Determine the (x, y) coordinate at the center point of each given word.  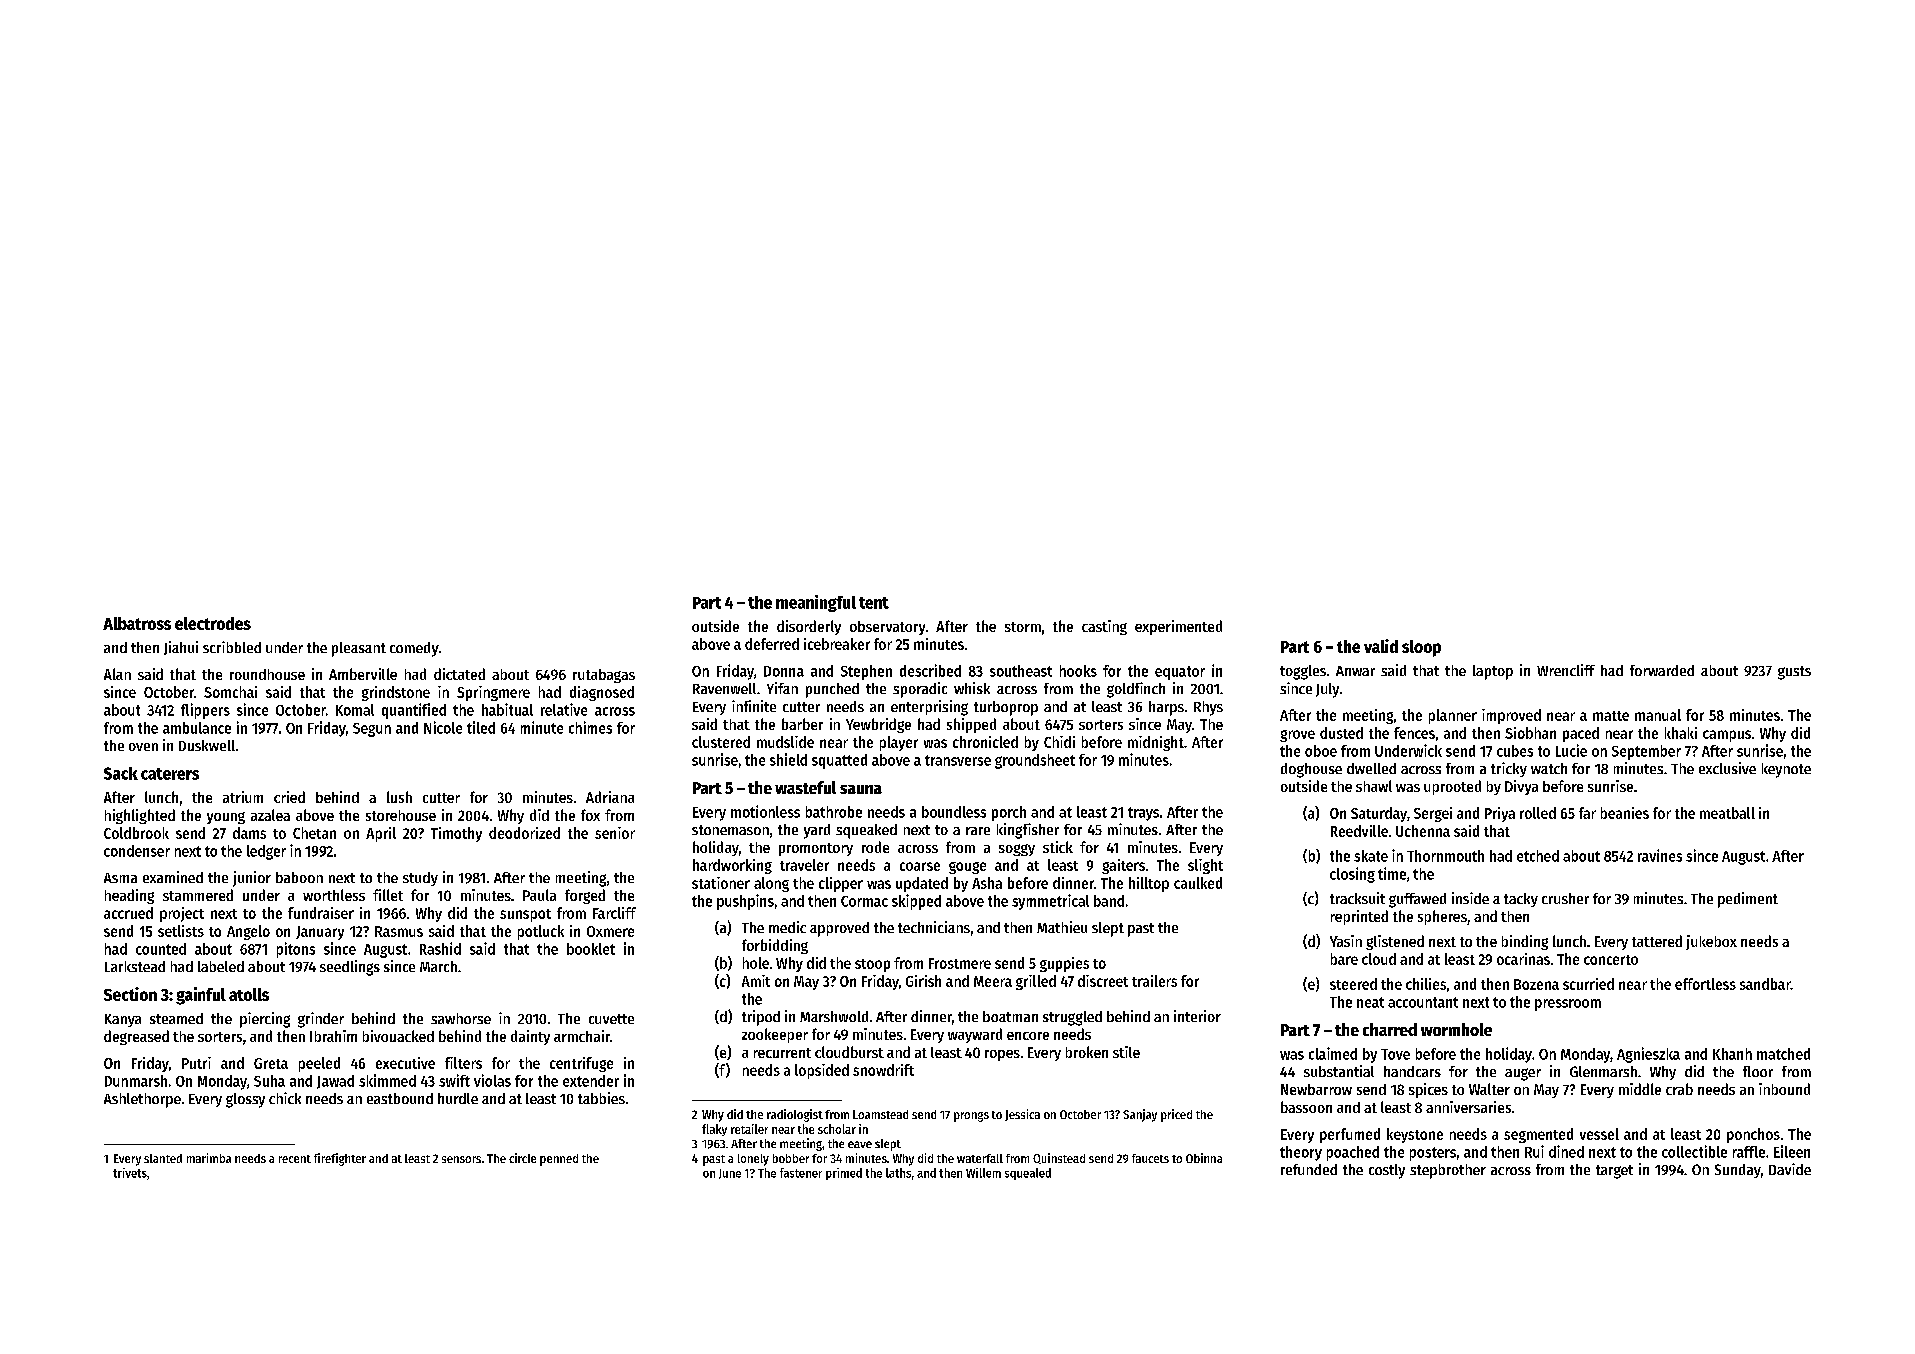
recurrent (782, 1053)
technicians (934, 927)
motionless (765, 811)
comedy (414, 649)
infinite (754, 706)
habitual (507, 709)
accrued (128, 913)
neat (1370, 1002)
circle (522, 1158)
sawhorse (461, 1018)
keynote (1786, 770)
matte (1611, 716)
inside (1470, 898)
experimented (1178, 627)
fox (590, 815)
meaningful (816, 603)
